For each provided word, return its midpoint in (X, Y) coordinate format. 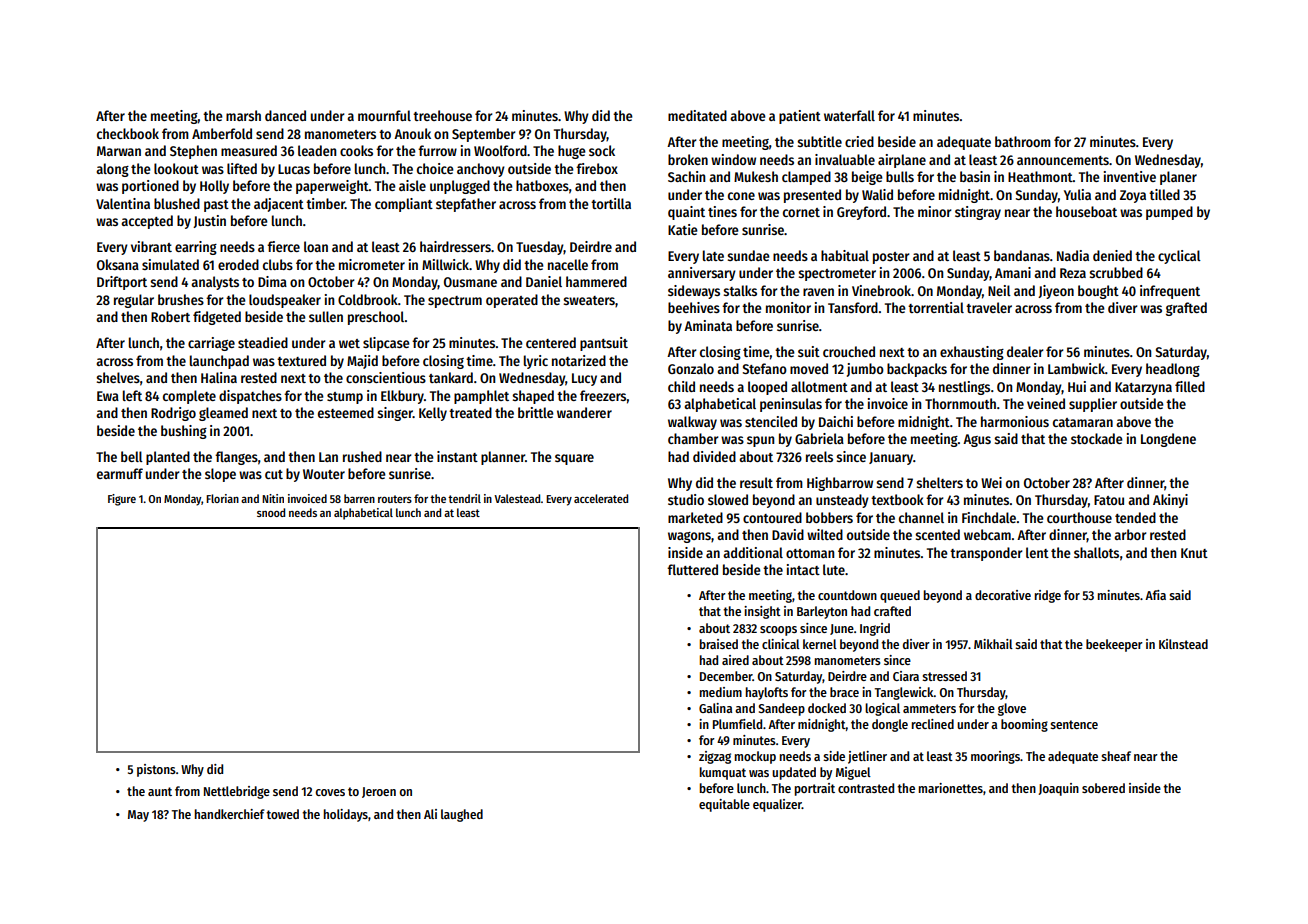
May (138, 816)
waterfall (849, 115)
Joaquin (1058, 789)
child (681, 386)
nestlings (964, 388)
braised (719, 644)
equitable (724, 805)
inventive (1130, 176)
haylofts (767, 693)
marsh (243, 115)
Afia (1155, 595)
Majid (362, 362)
